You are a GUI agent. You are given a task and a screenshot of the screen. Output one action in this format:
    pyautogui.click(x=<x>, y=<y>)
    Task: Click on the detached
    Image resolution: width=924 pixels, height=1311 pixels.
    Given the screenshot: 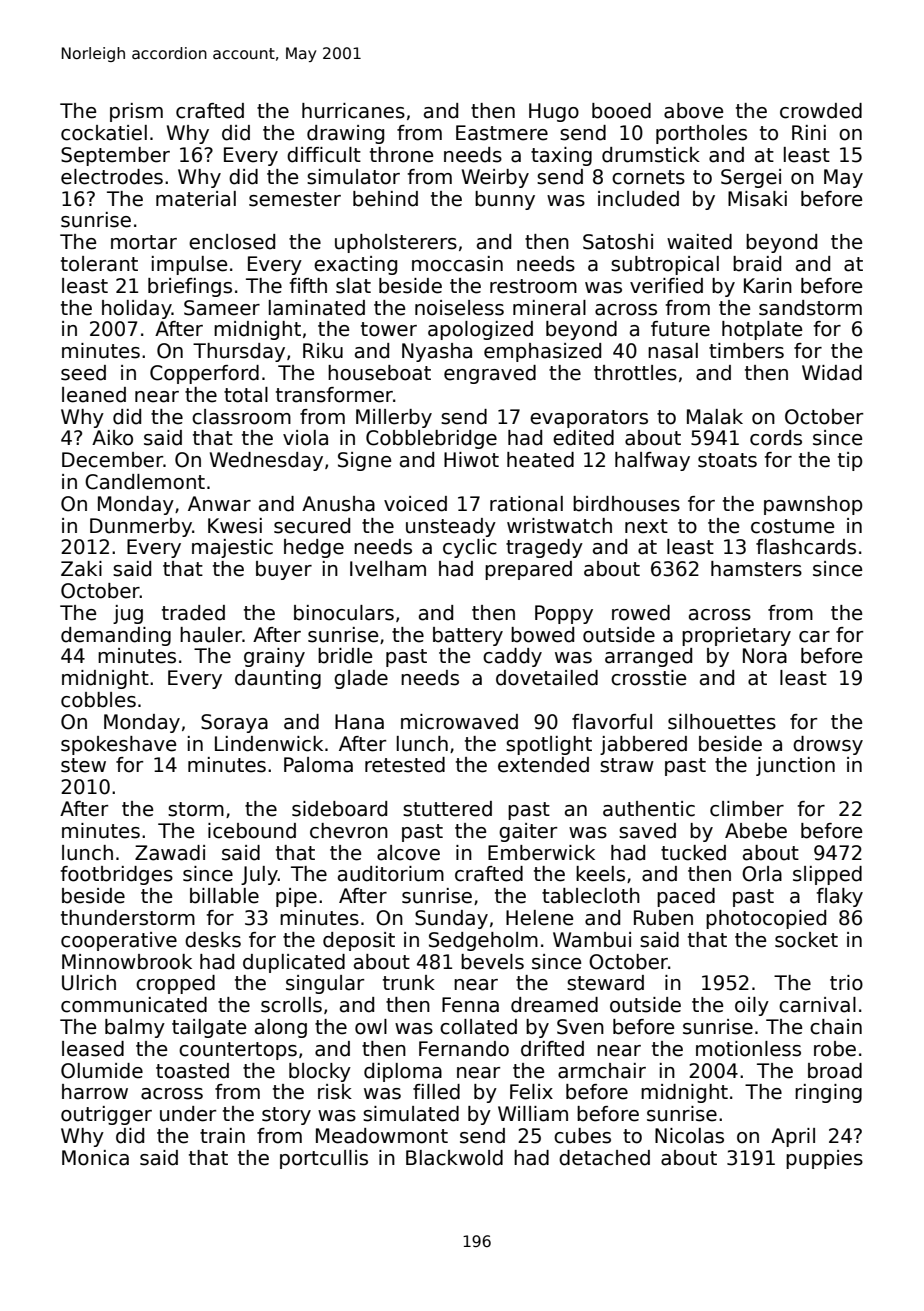 What is the action you would take?
    pyautogui.click(x=604, y=1158)
